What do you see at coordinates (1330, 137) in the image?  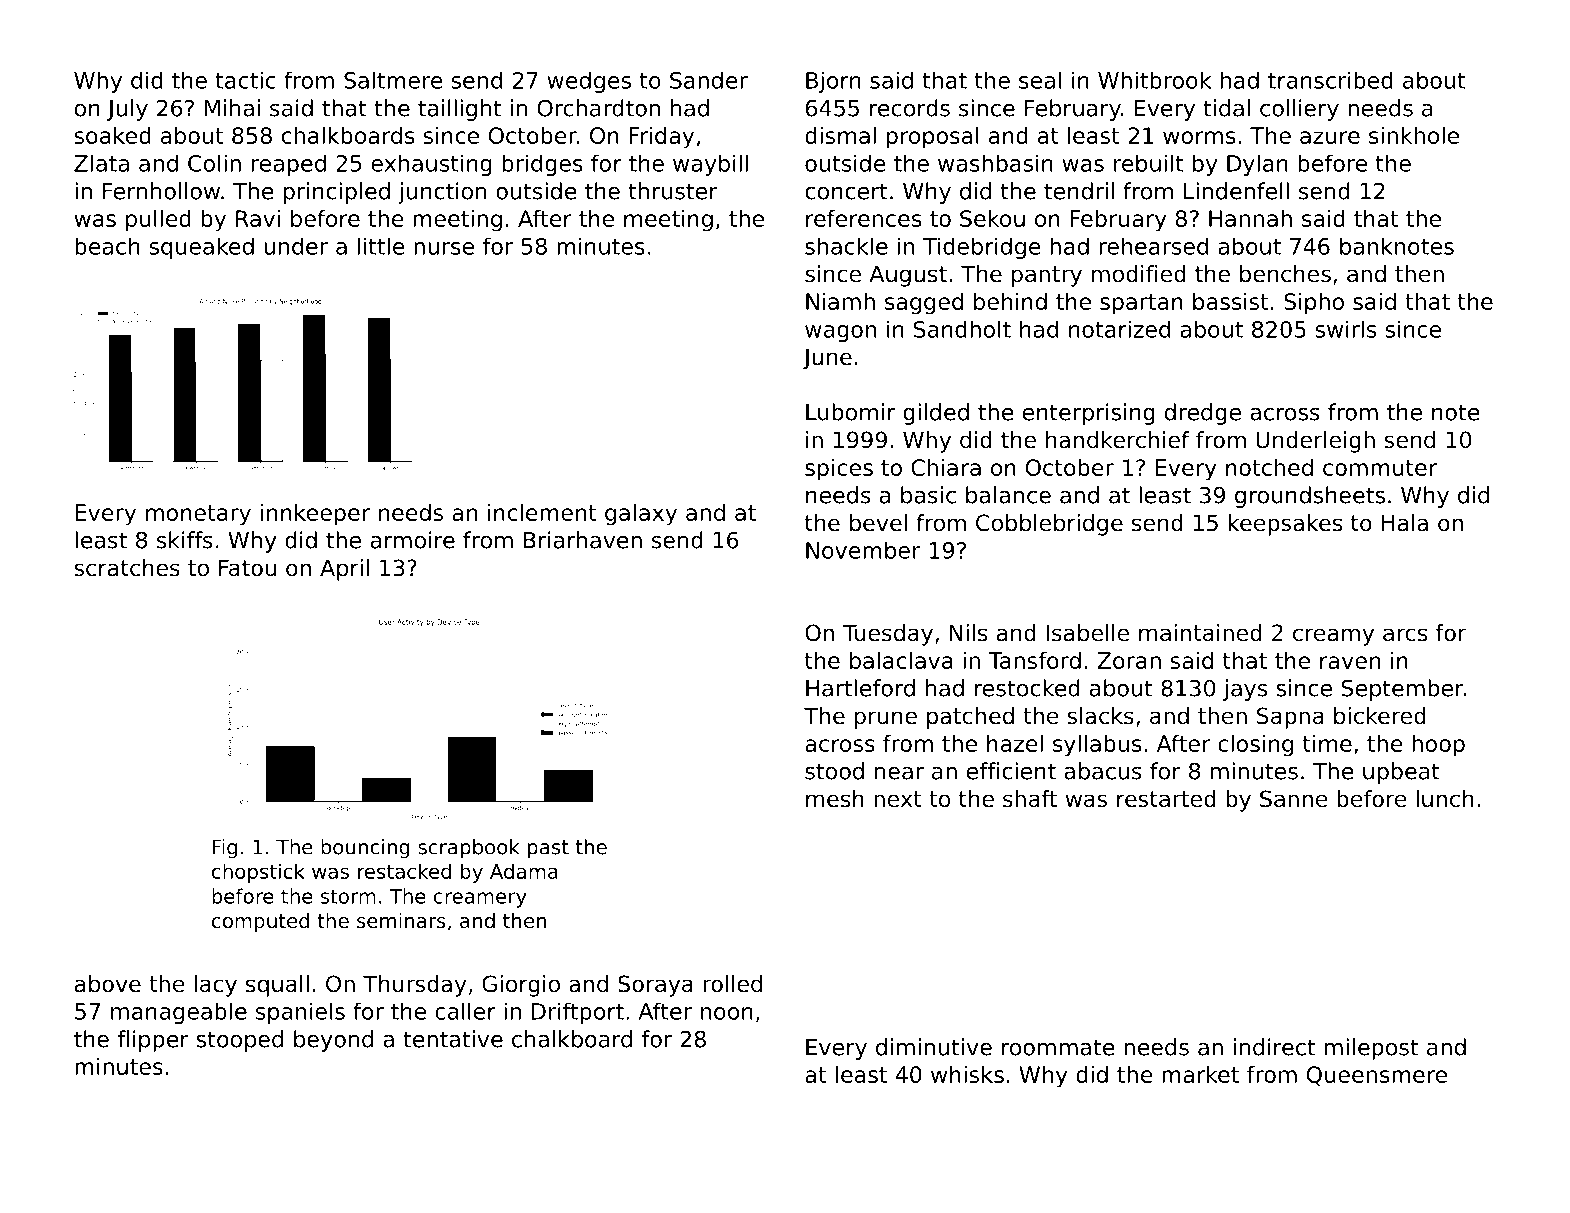 I see `azure` at bounding box center [1330, 137].
